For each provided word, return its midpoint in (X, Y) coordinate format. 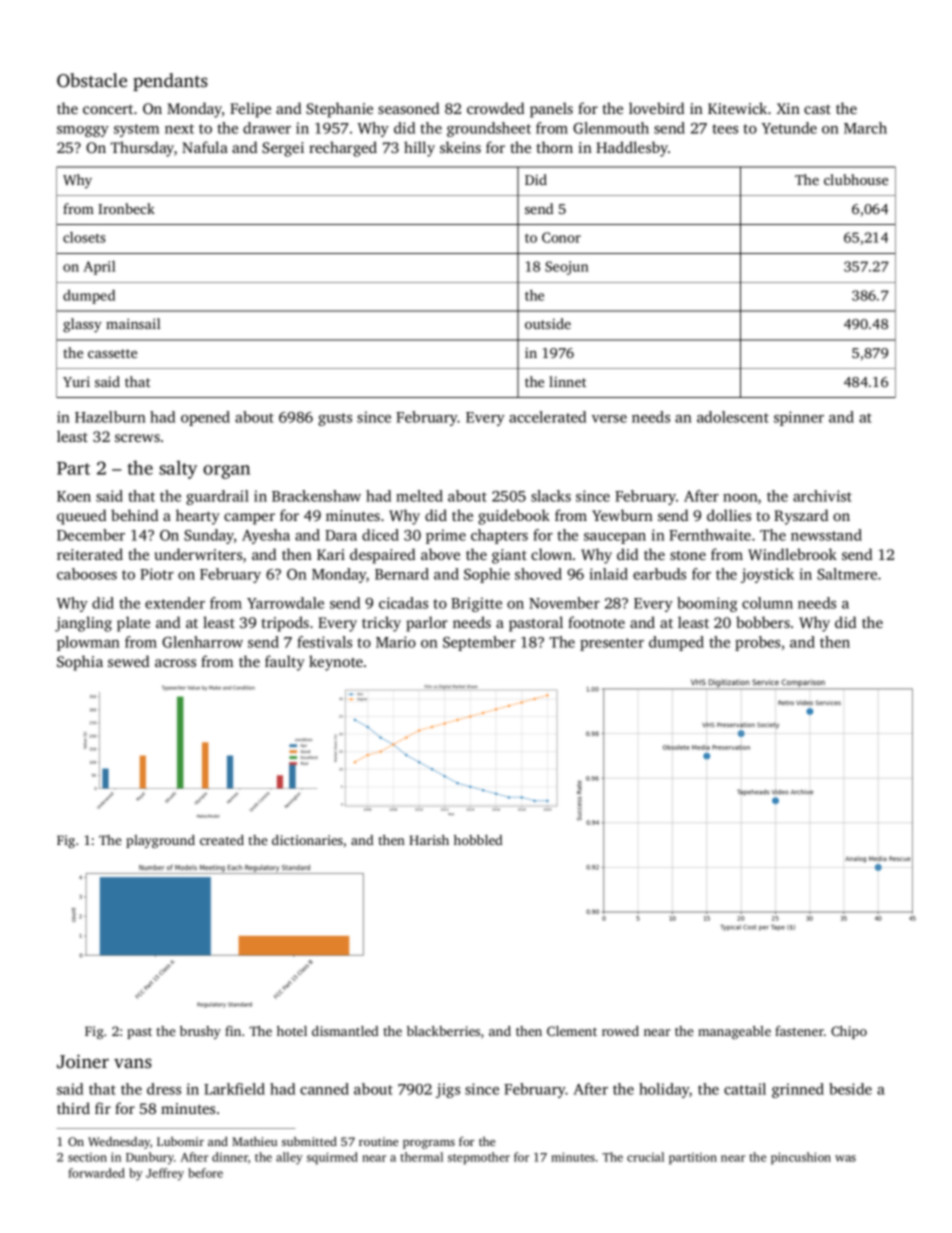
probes (757, 643)
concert (108, 109)
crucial (645, 1157)
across (175, 663)
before (205, 1173)
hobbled (478, 840)
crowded (495, 108)
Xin (788, 108)
